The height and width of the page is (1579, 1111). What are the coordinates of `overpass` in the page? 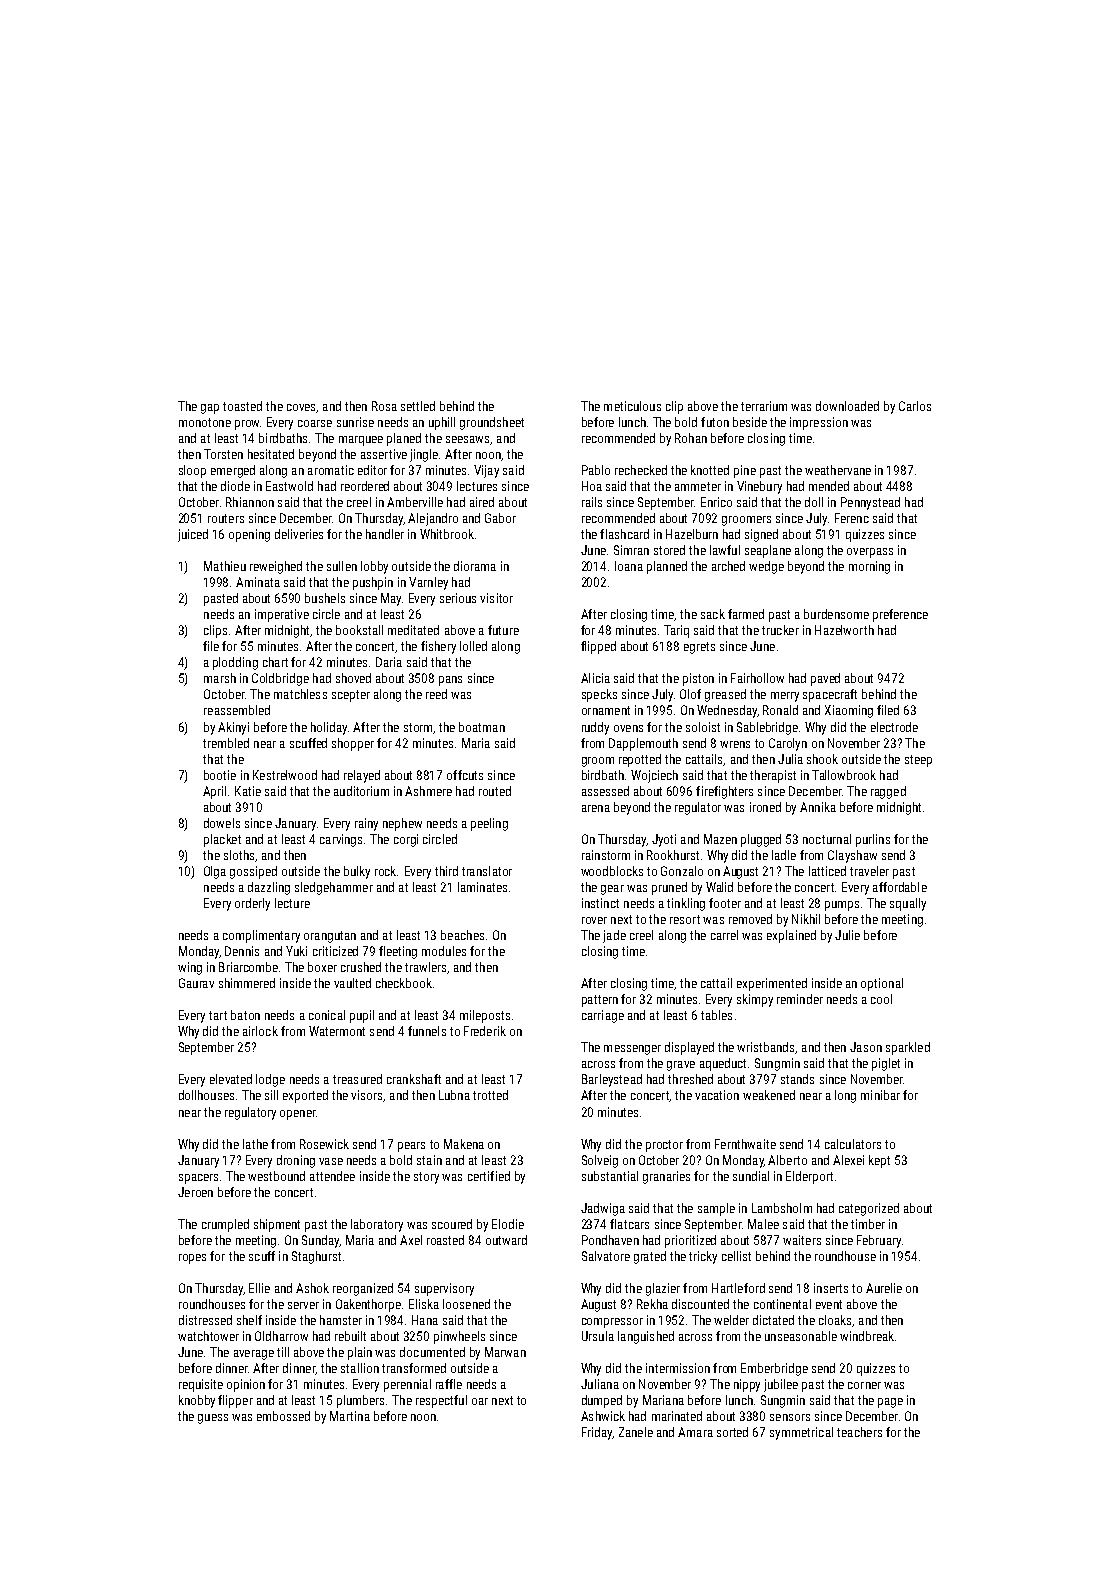 It's located at (870, 553).
